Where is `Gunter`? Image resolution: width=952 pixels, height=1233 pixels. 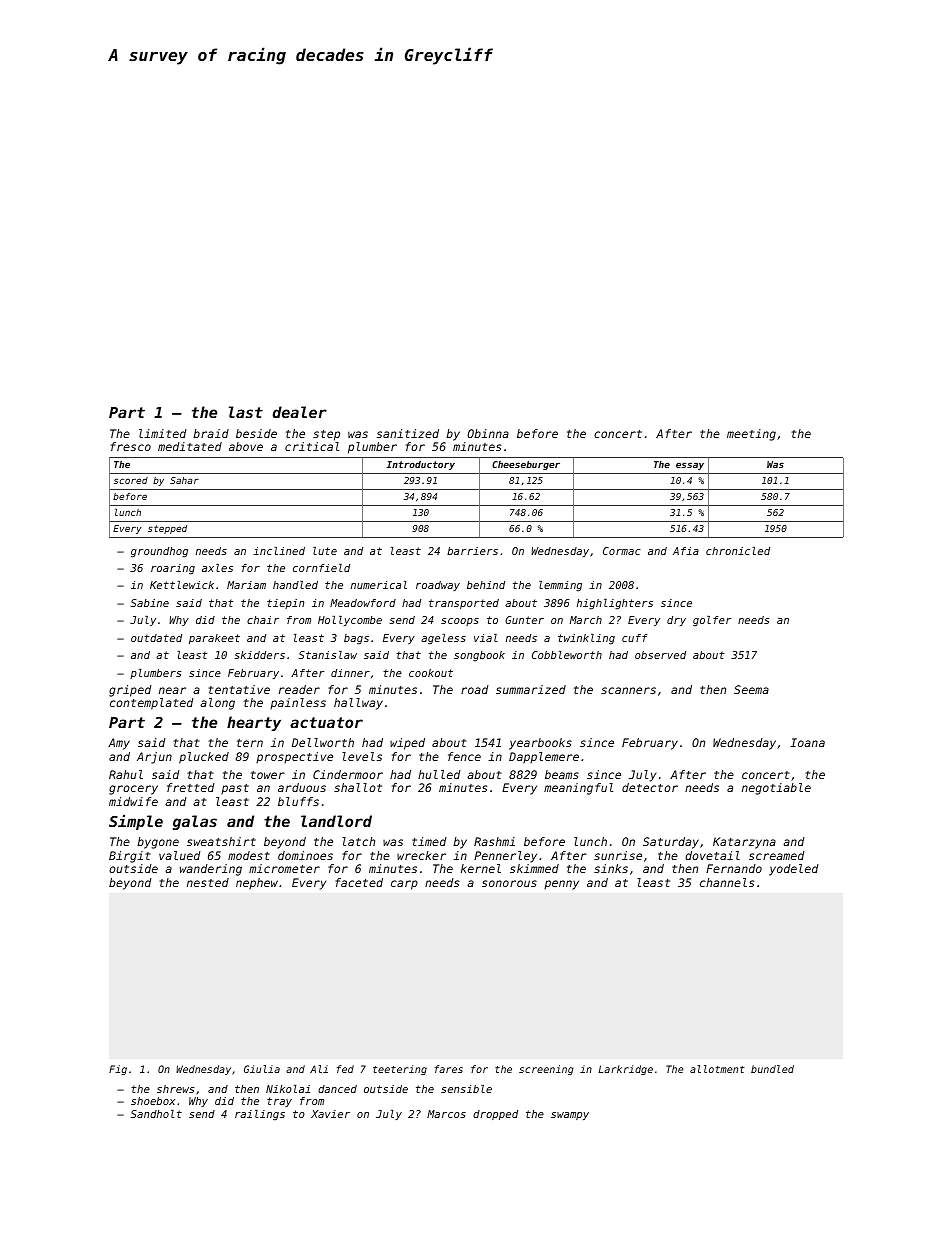
Gunter is located at coordinates (524, 620).
